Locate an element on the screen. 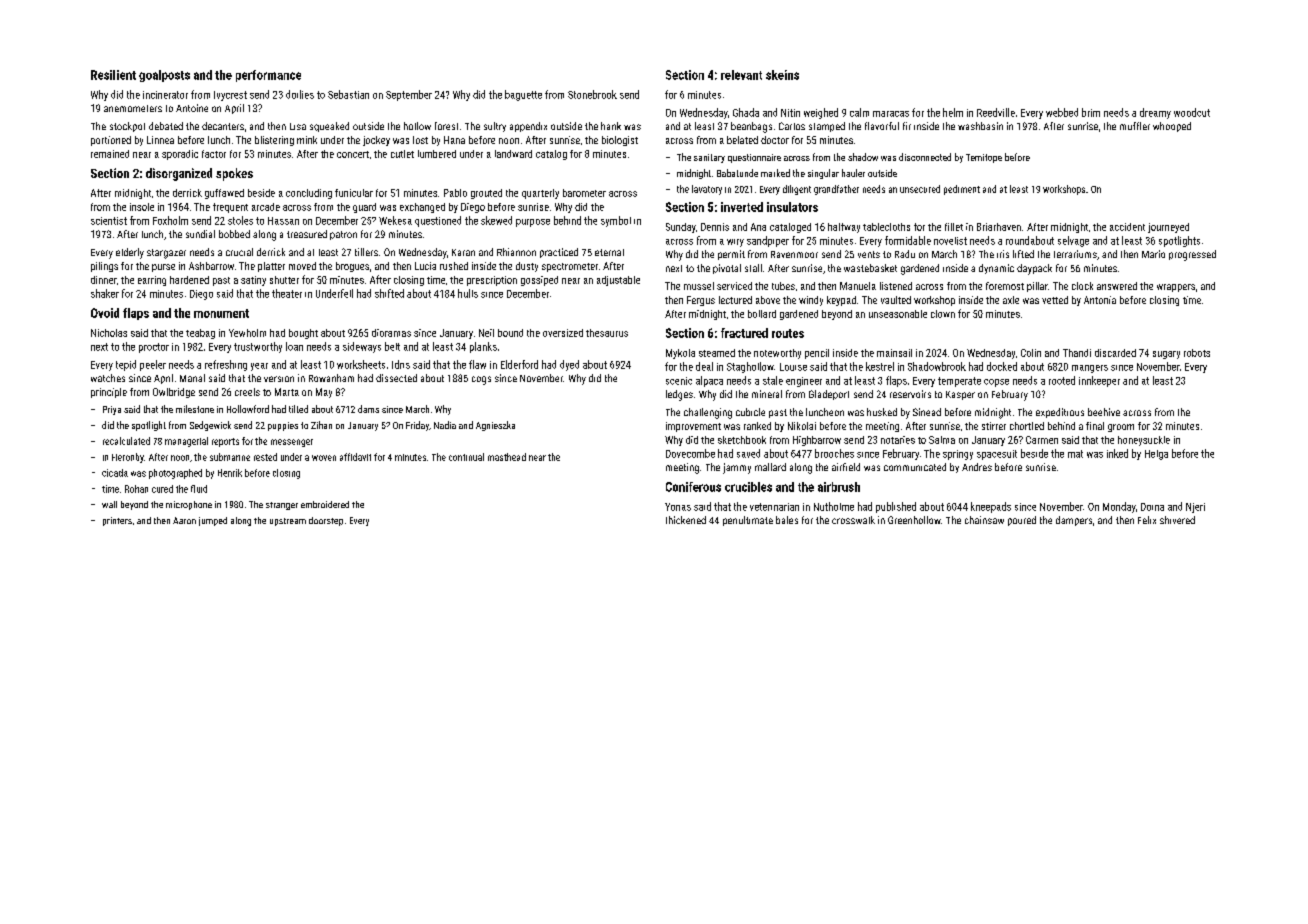 Image resolution: width=1308 pixels, height=924 pixels. beehive is located at coordinates (1104, 412).
